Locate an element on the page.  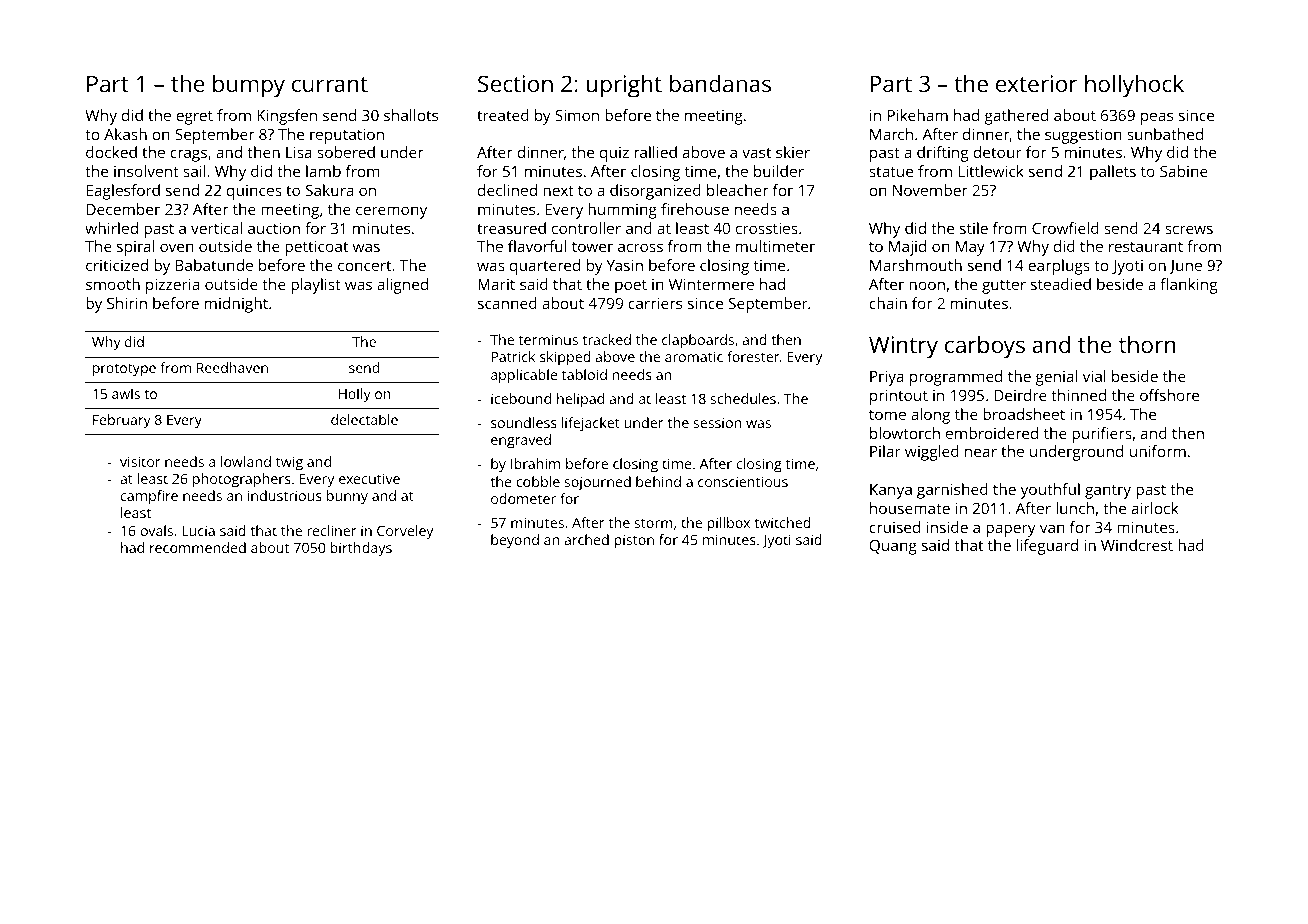
Shirin is located at coordinates (127, 303).
